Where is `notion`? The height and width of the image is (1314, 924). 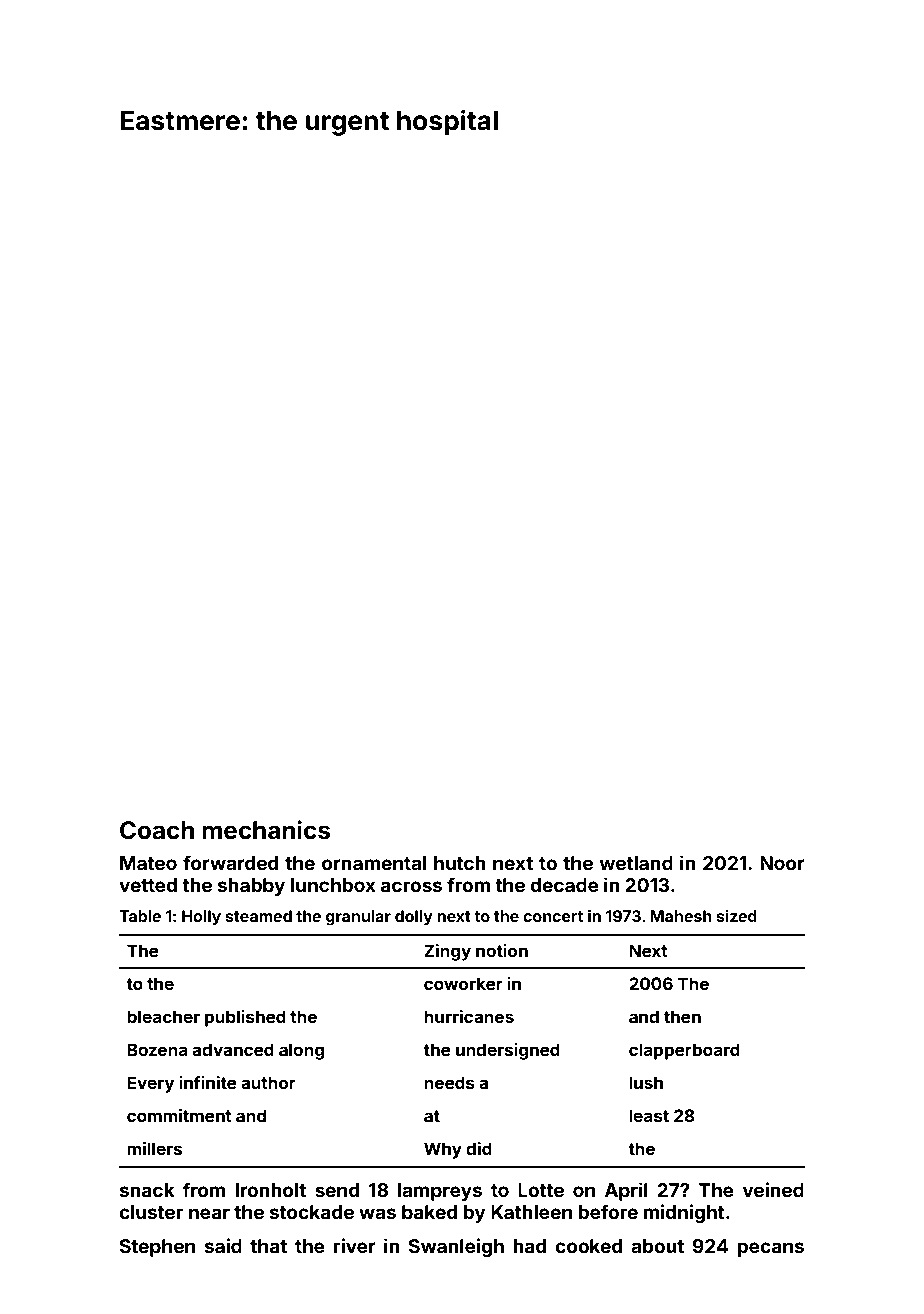
notion is located at coordinates (502, 950).
